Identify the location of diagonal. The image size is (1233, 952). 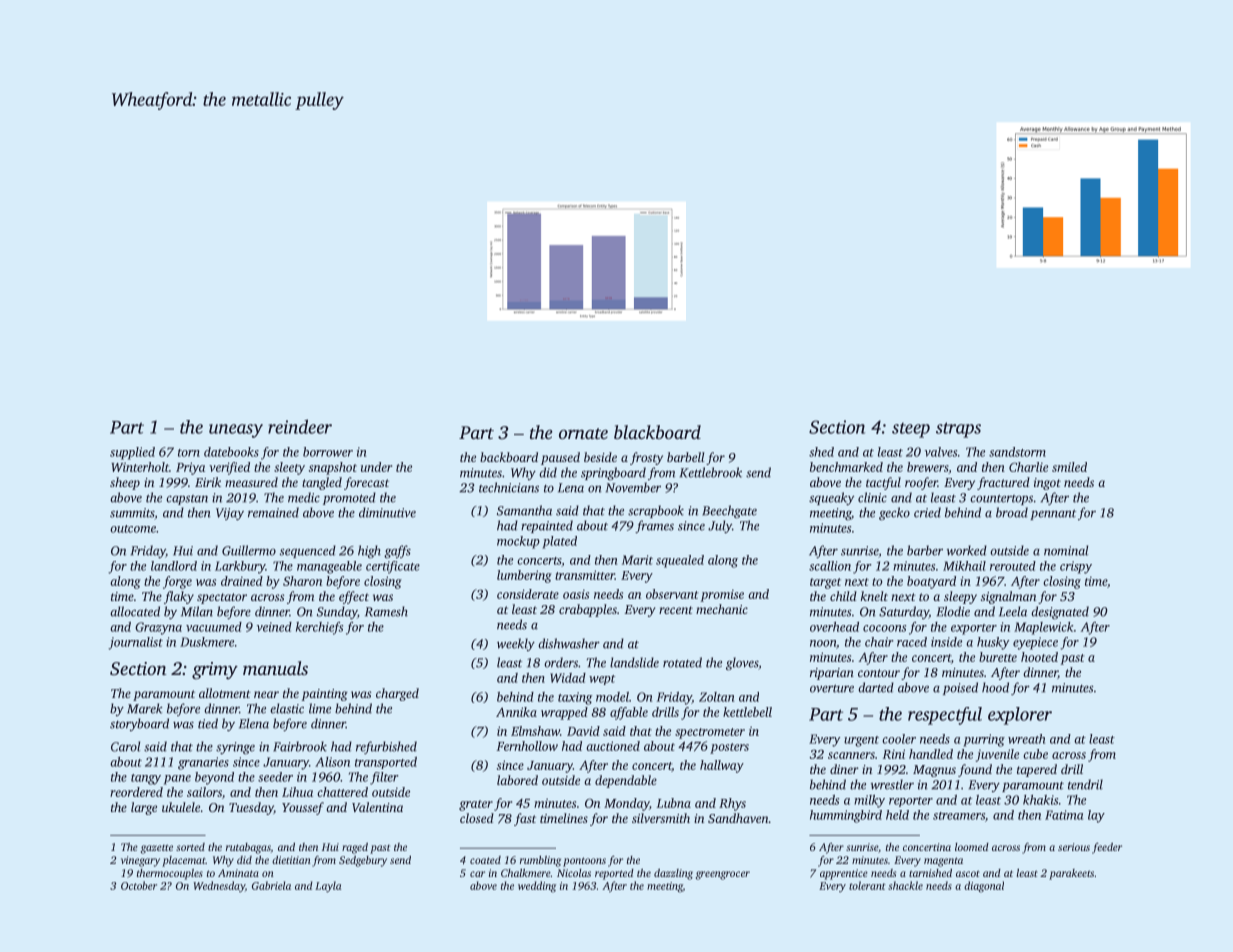
(984, 887).
